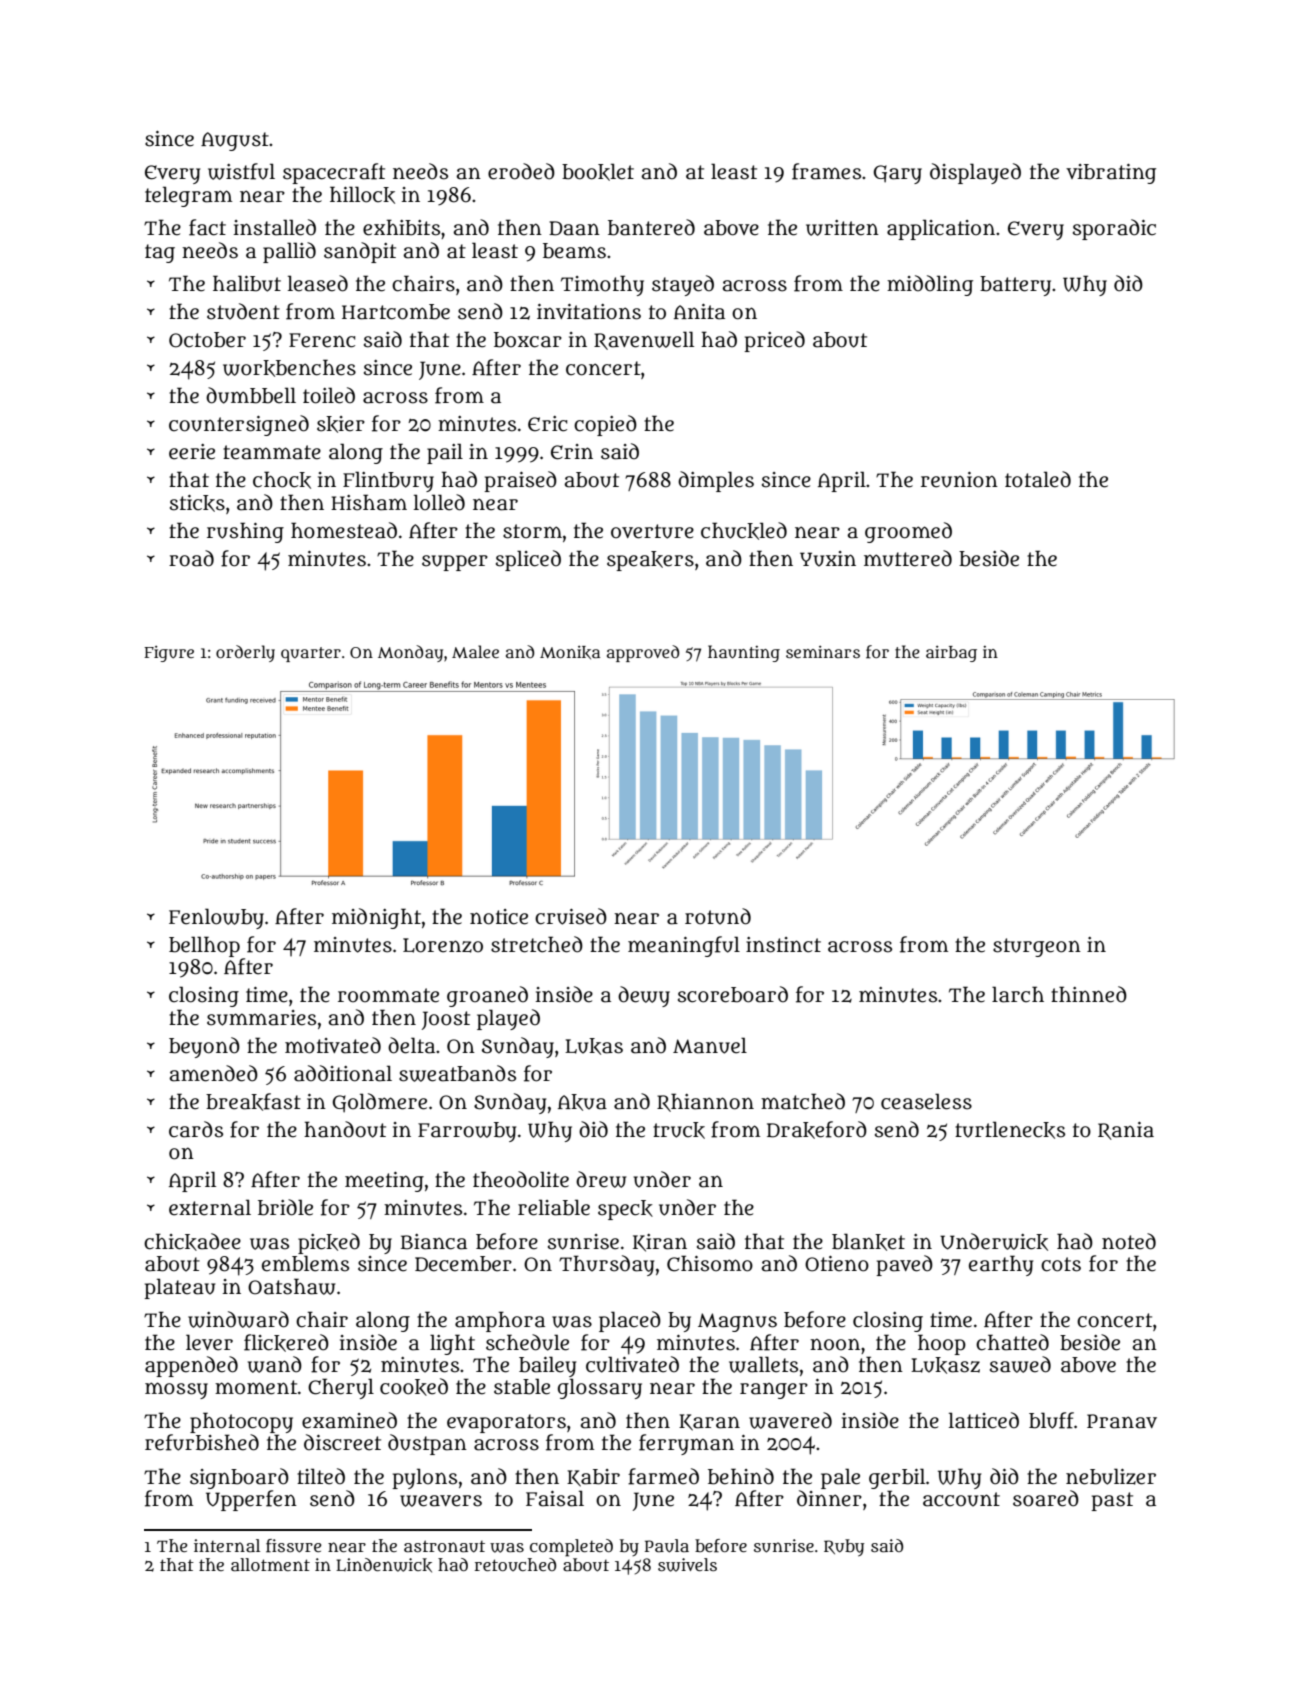 This page has width=1301, height=1683. Describe the element at coordinates (441, 1501) in the page. I see `weavers` at that location.
